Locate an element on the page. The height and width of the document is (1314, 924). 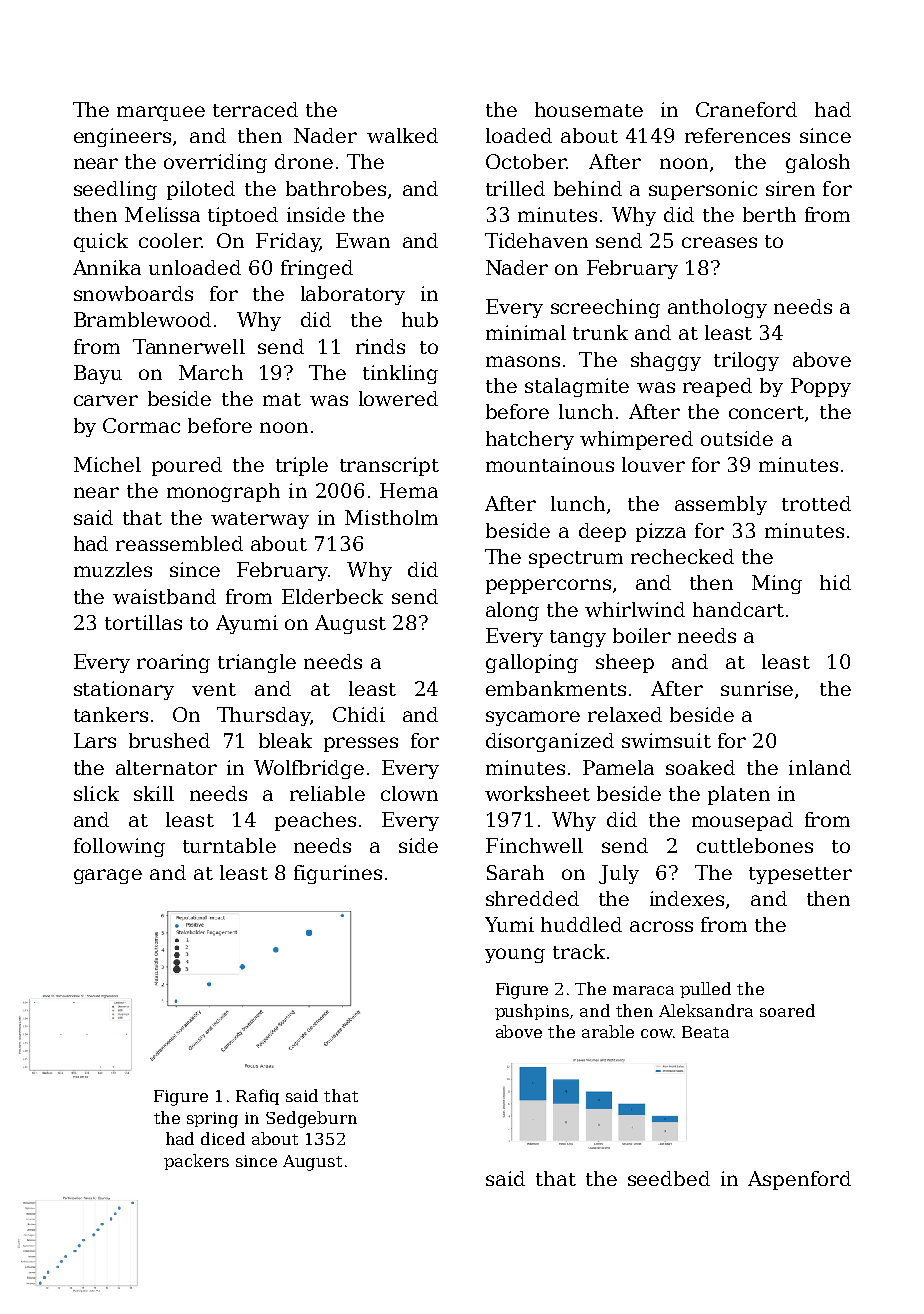
terraced is located at coordinates (255, 109).
